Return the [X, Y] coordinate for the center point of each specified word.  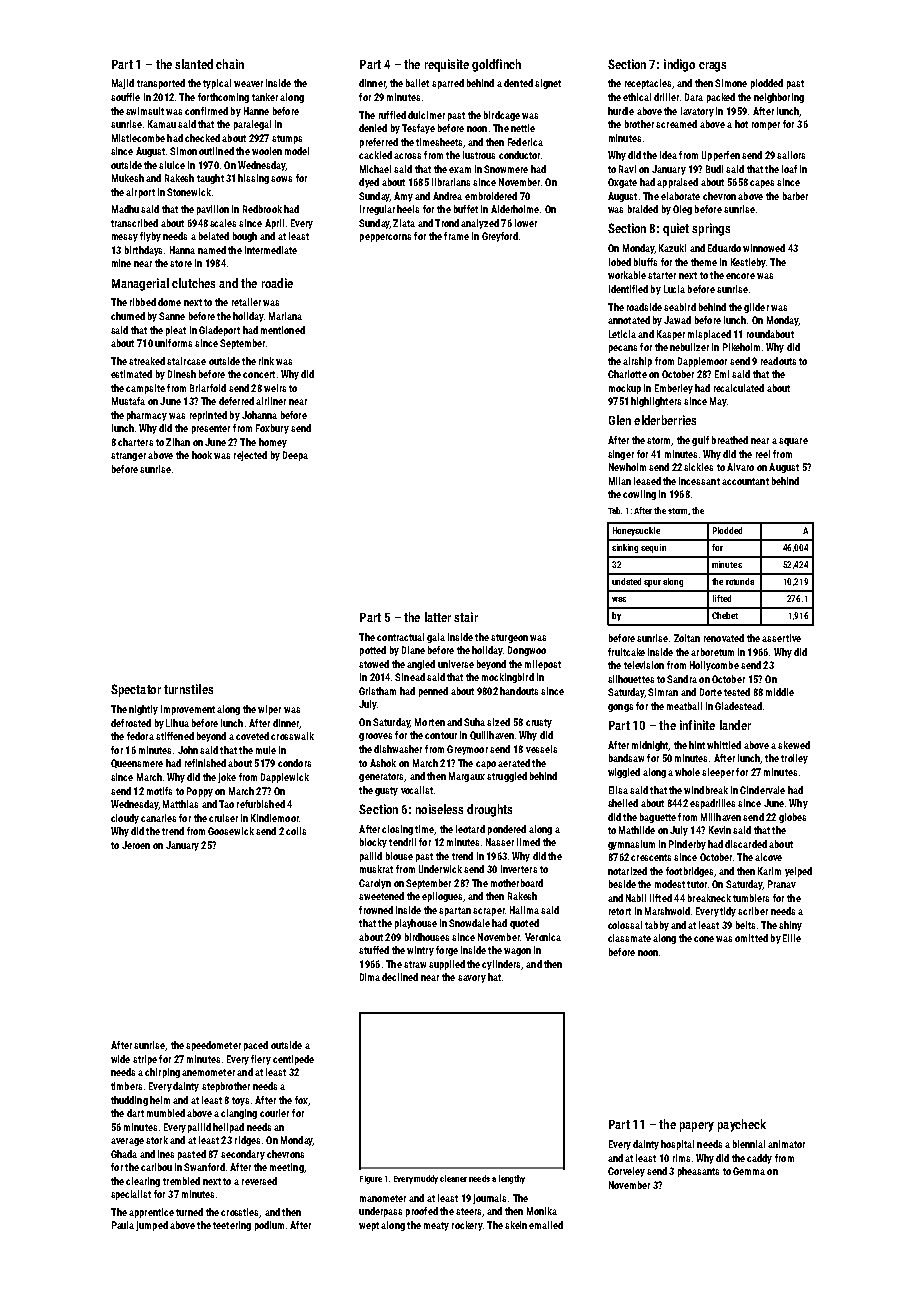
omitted [751, 938]
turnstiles [188, 689]
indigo [679, 65]
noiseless [439, 809]
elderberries [665, 420]
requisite [447, 65]
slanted [194, 64]
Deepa [295, 456]
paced [256, 1046]
